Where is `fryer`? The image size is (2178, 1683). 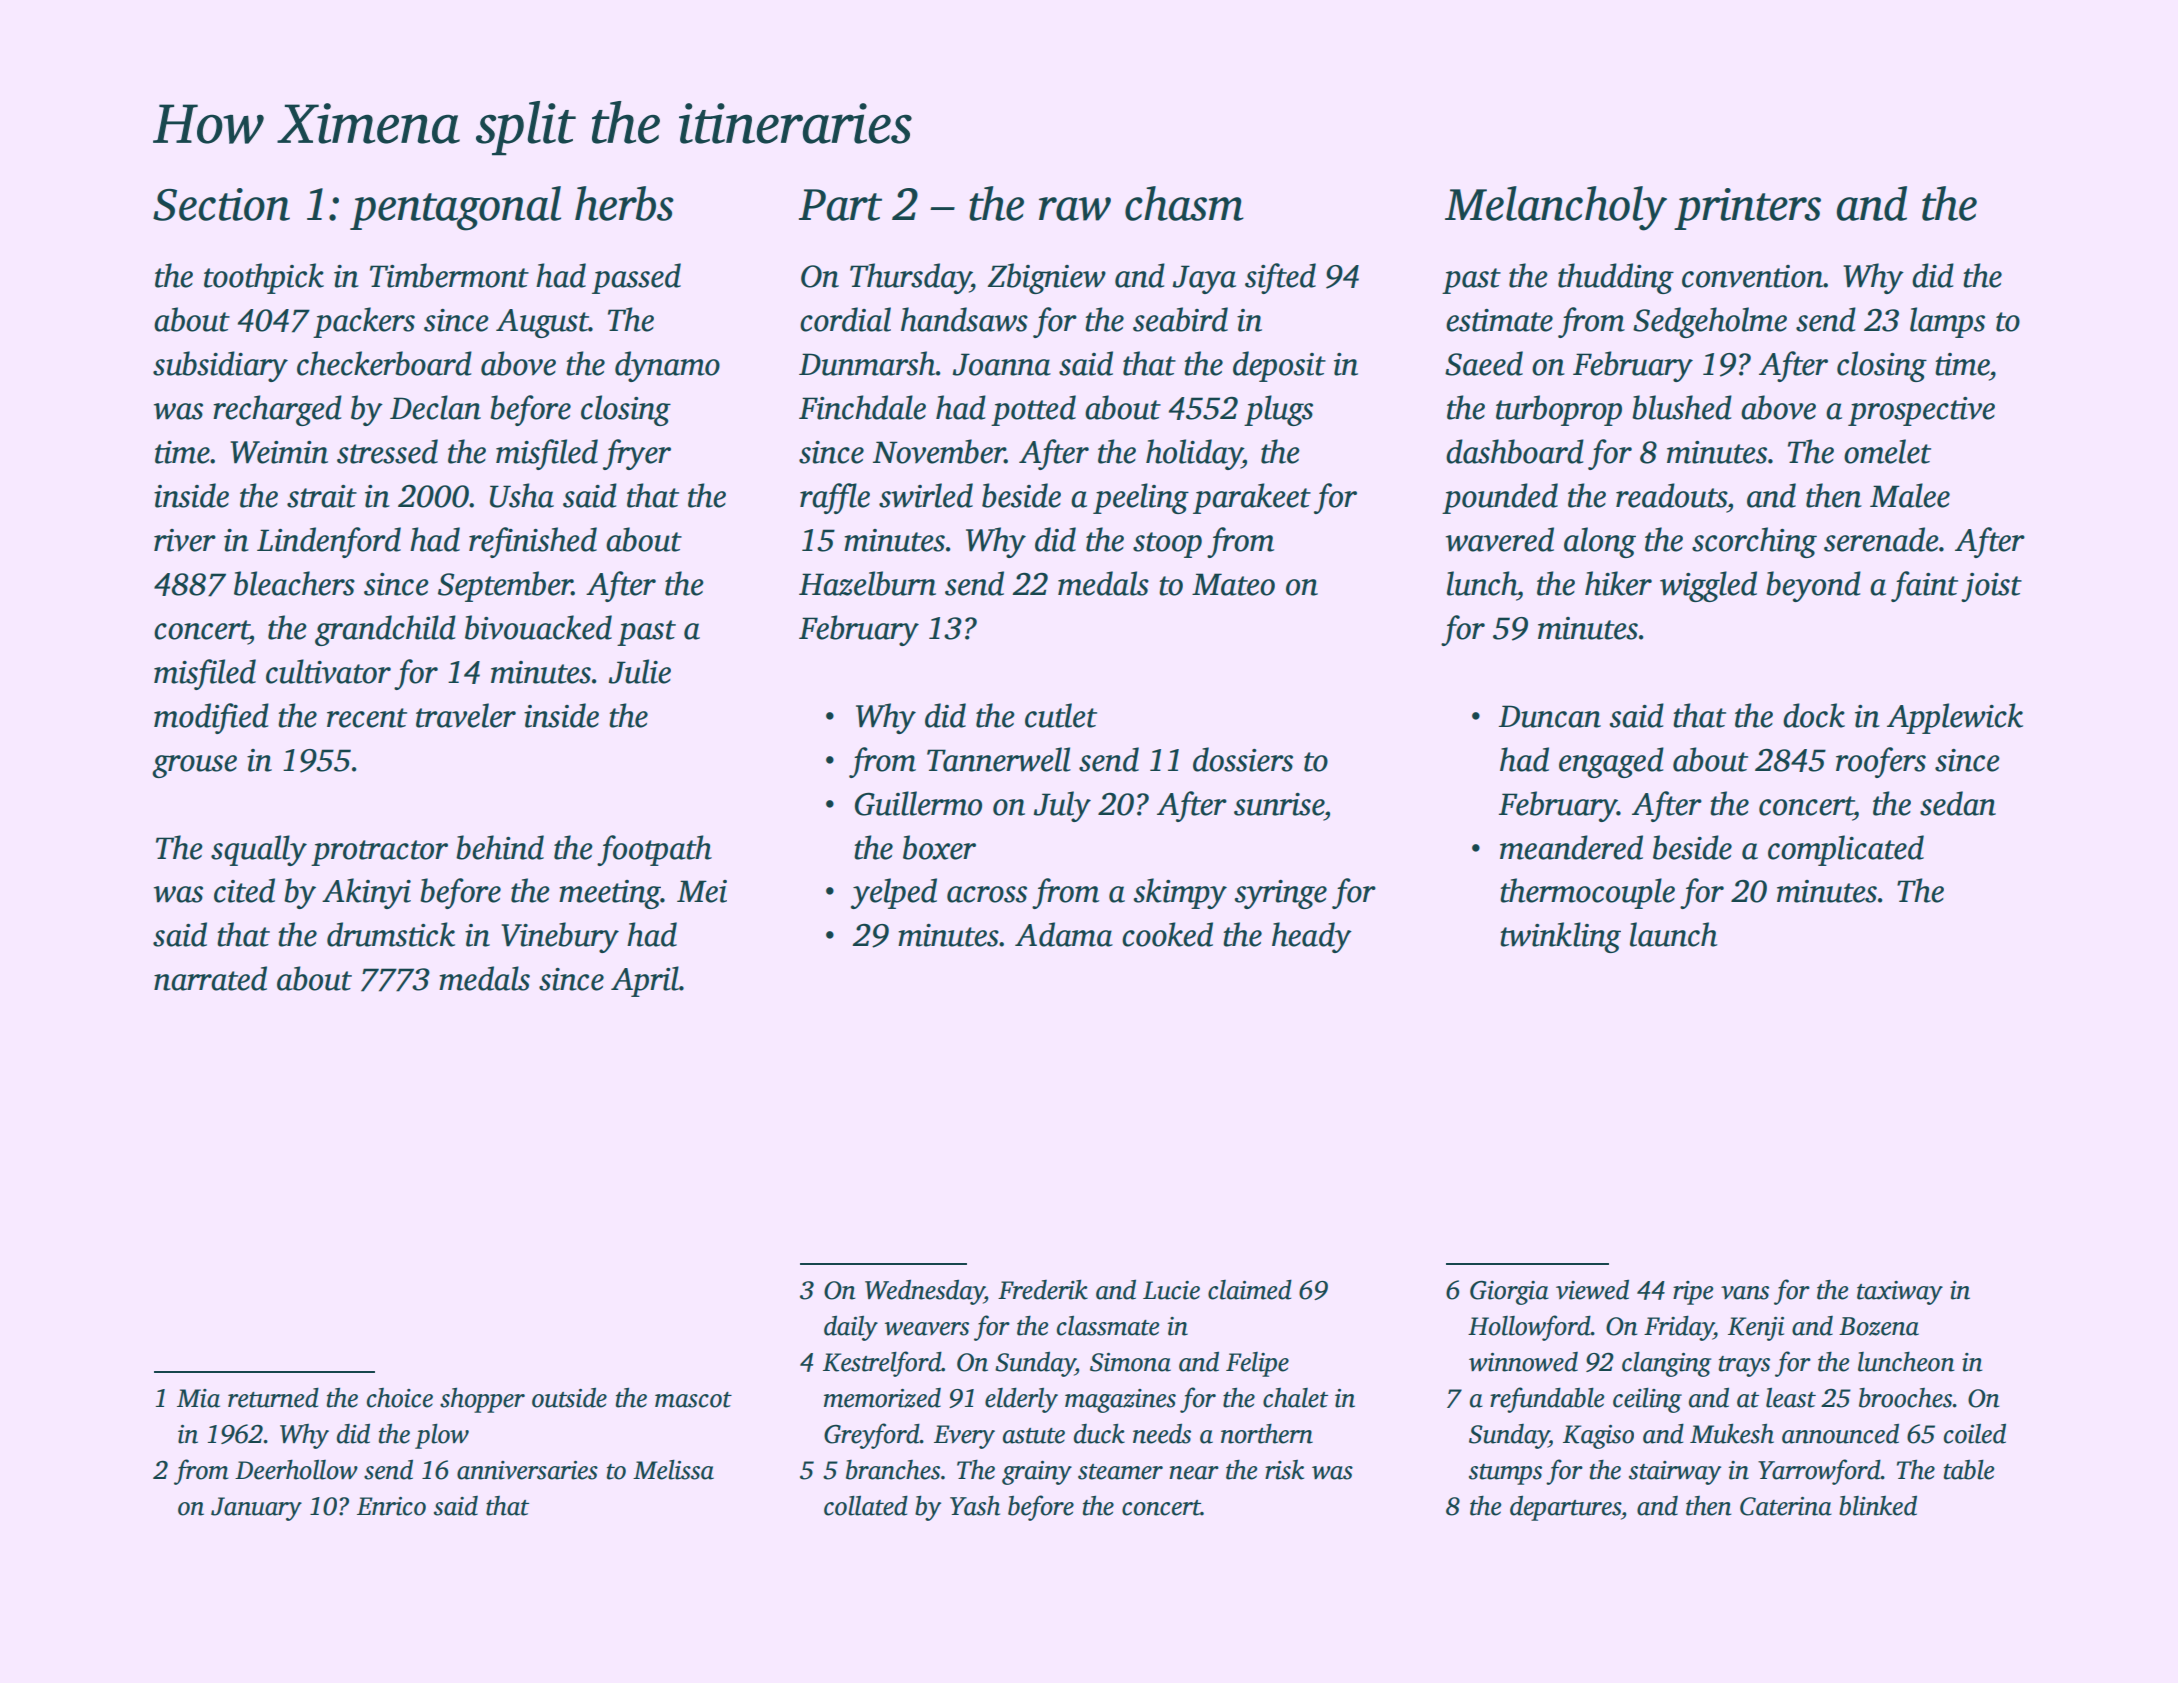
fryer is located at coordinates (637, 454).
